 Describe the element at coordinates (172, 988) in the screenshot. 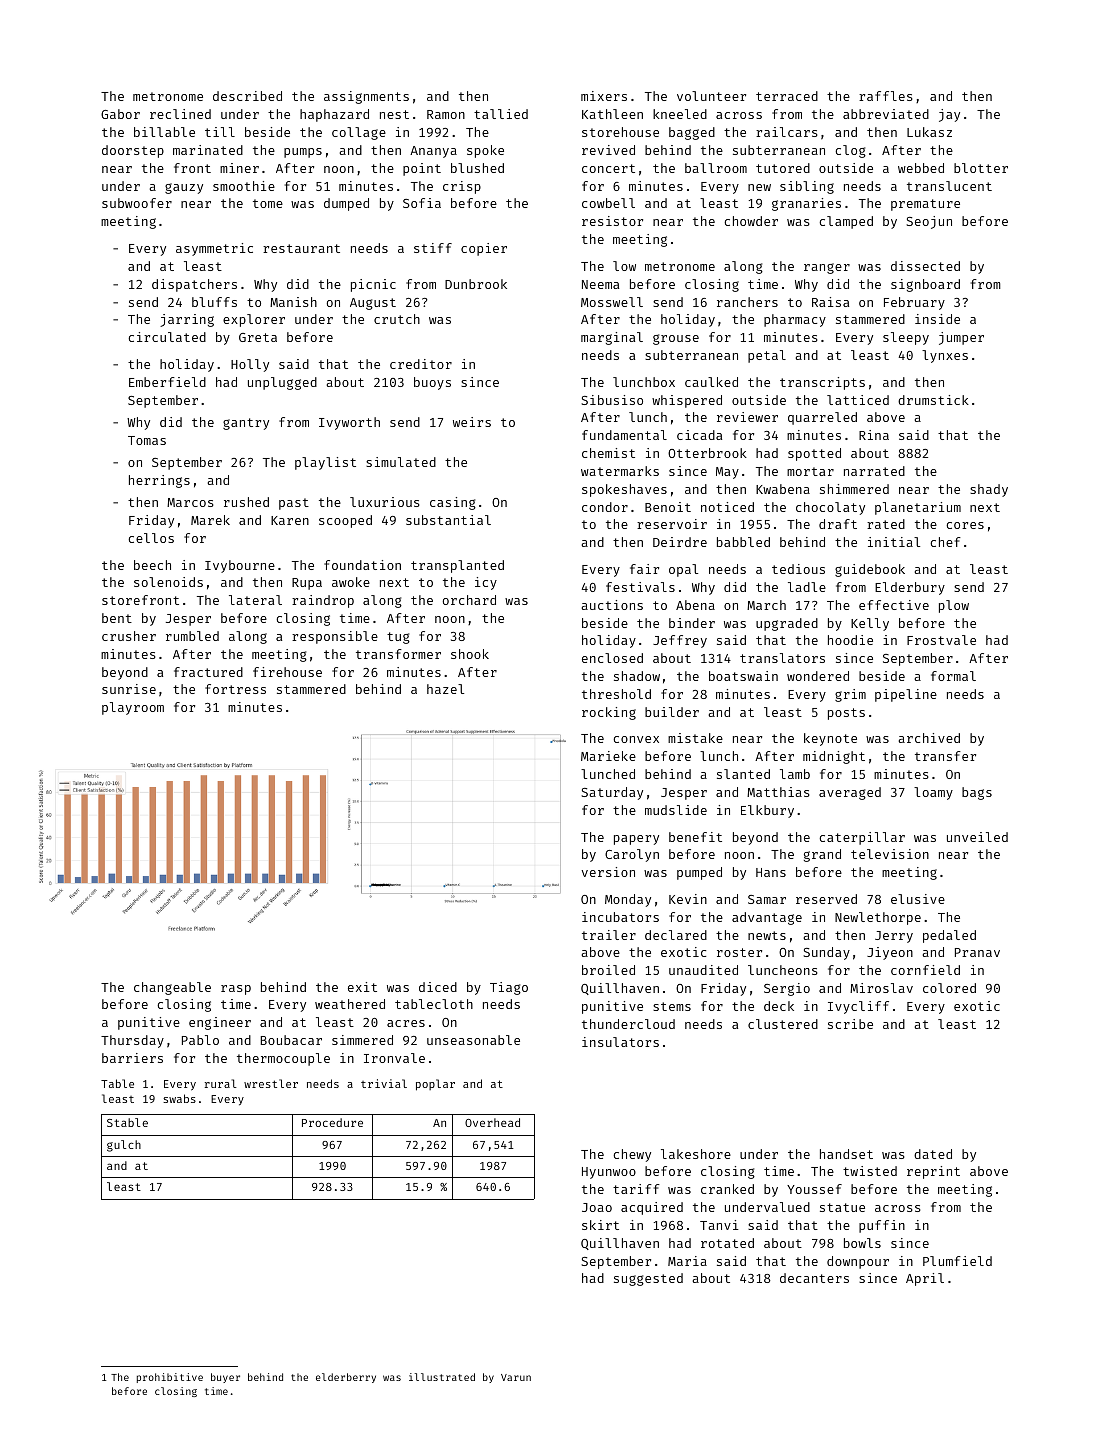

I see `changeable` at that location.
